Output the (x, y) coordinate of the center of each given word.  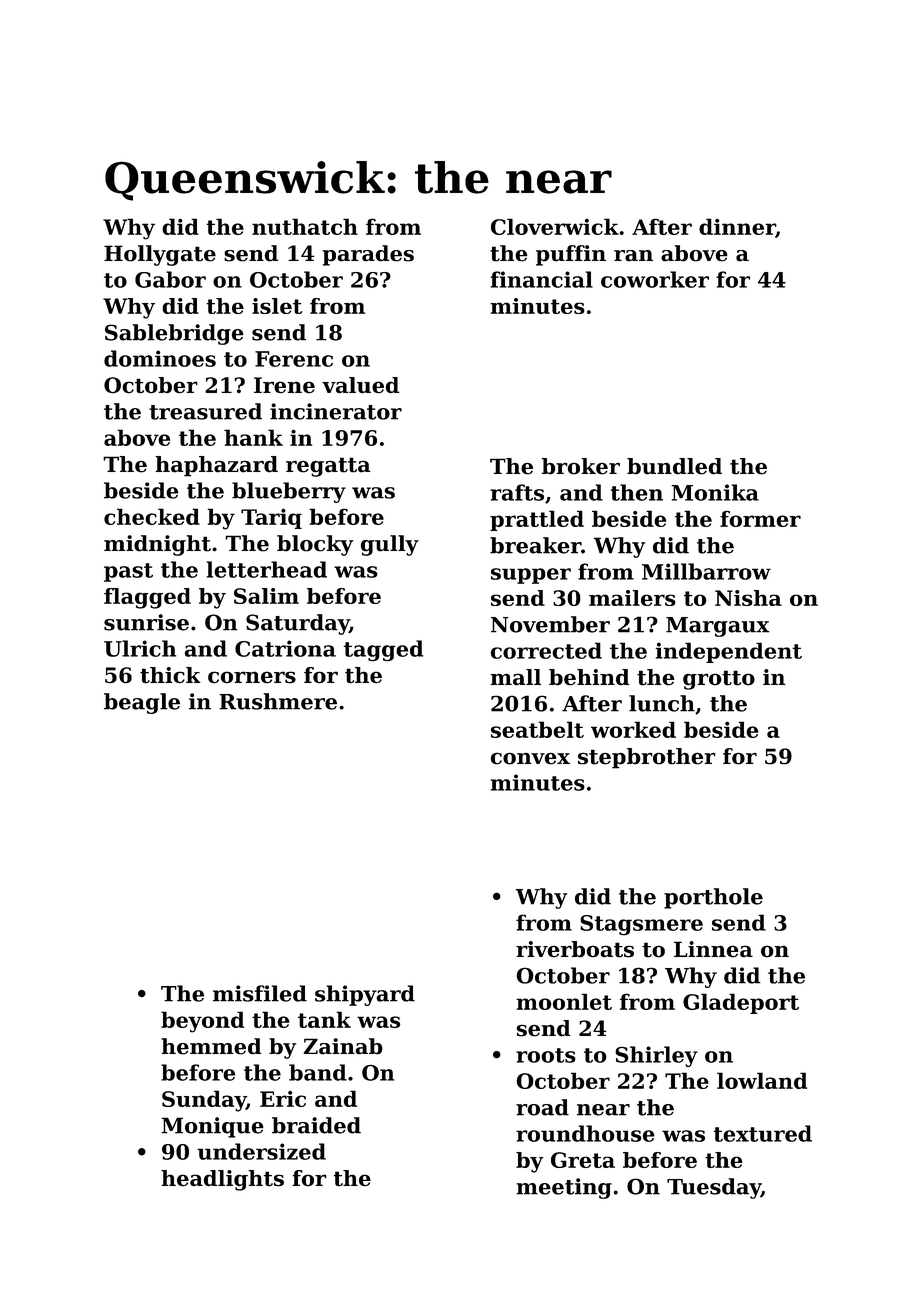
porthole (713, 898)
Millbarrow (706, 571)
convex (530, 758)
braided (316, 1125)
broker (580, 466)
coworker (655, 279)
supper (531, 576)
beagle (142, 703)
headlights (222, 1180)
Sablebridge (174, 334)
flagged (147, 598)
